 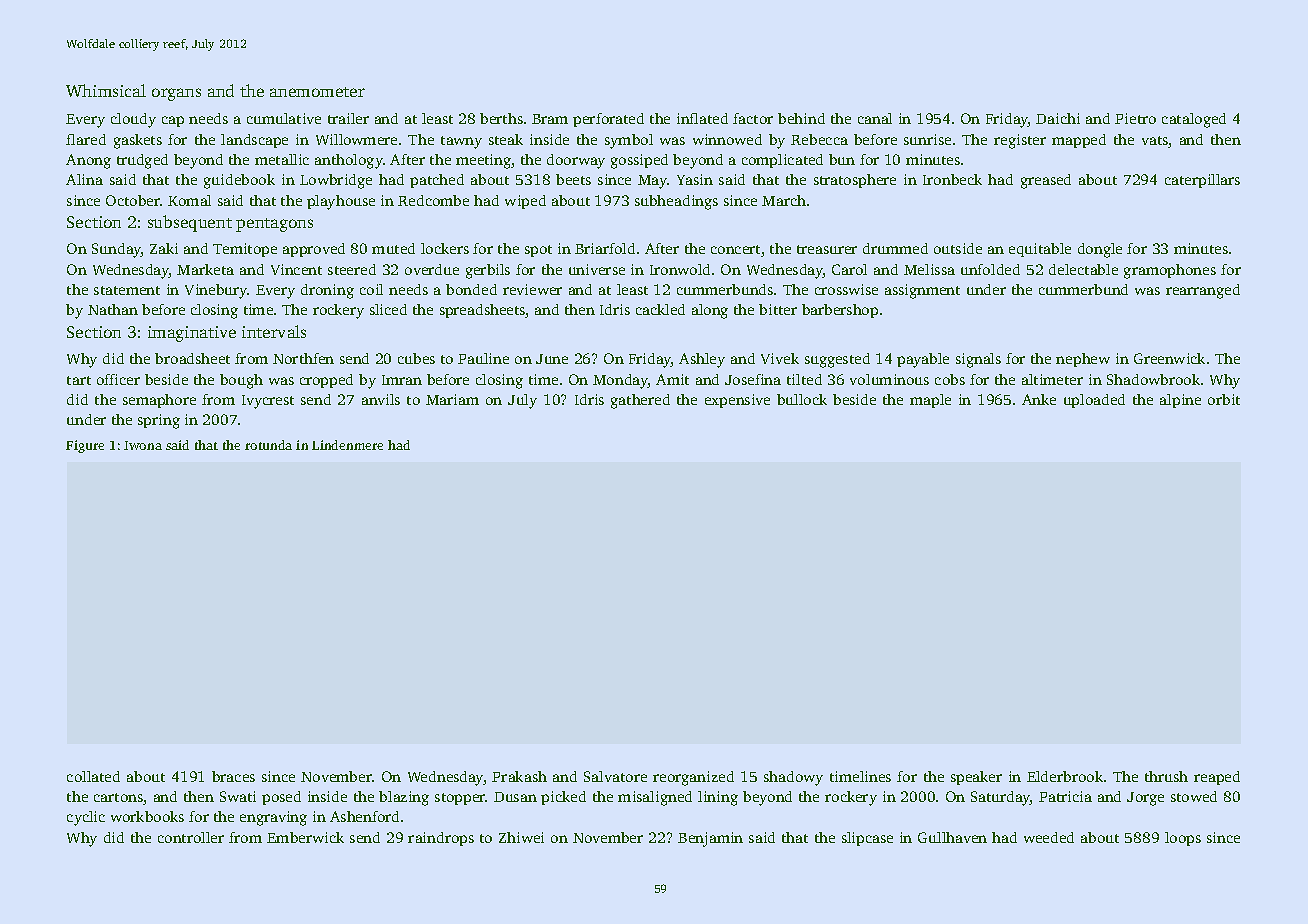 I want to click on gramophones, so click(x=1170, y=271).
